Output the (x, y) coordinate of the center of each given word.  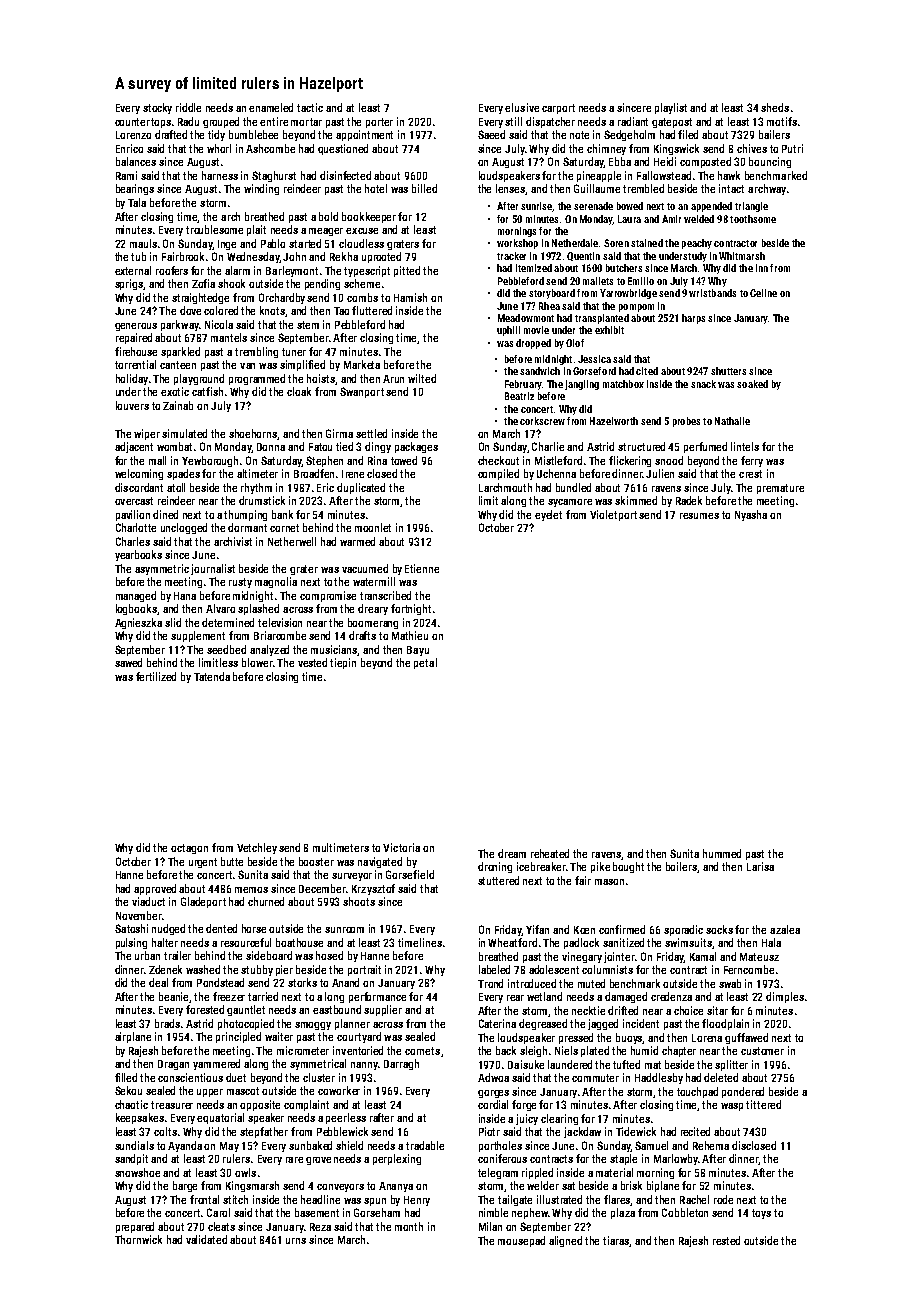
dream (512, 853)
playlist (671, 108)
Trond (490, 983)
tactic (310, 107)
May (229, 1147)
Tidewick (636, 1131)
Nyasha (751, 515)
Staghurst (274, 176)
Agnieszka (138, 623)
